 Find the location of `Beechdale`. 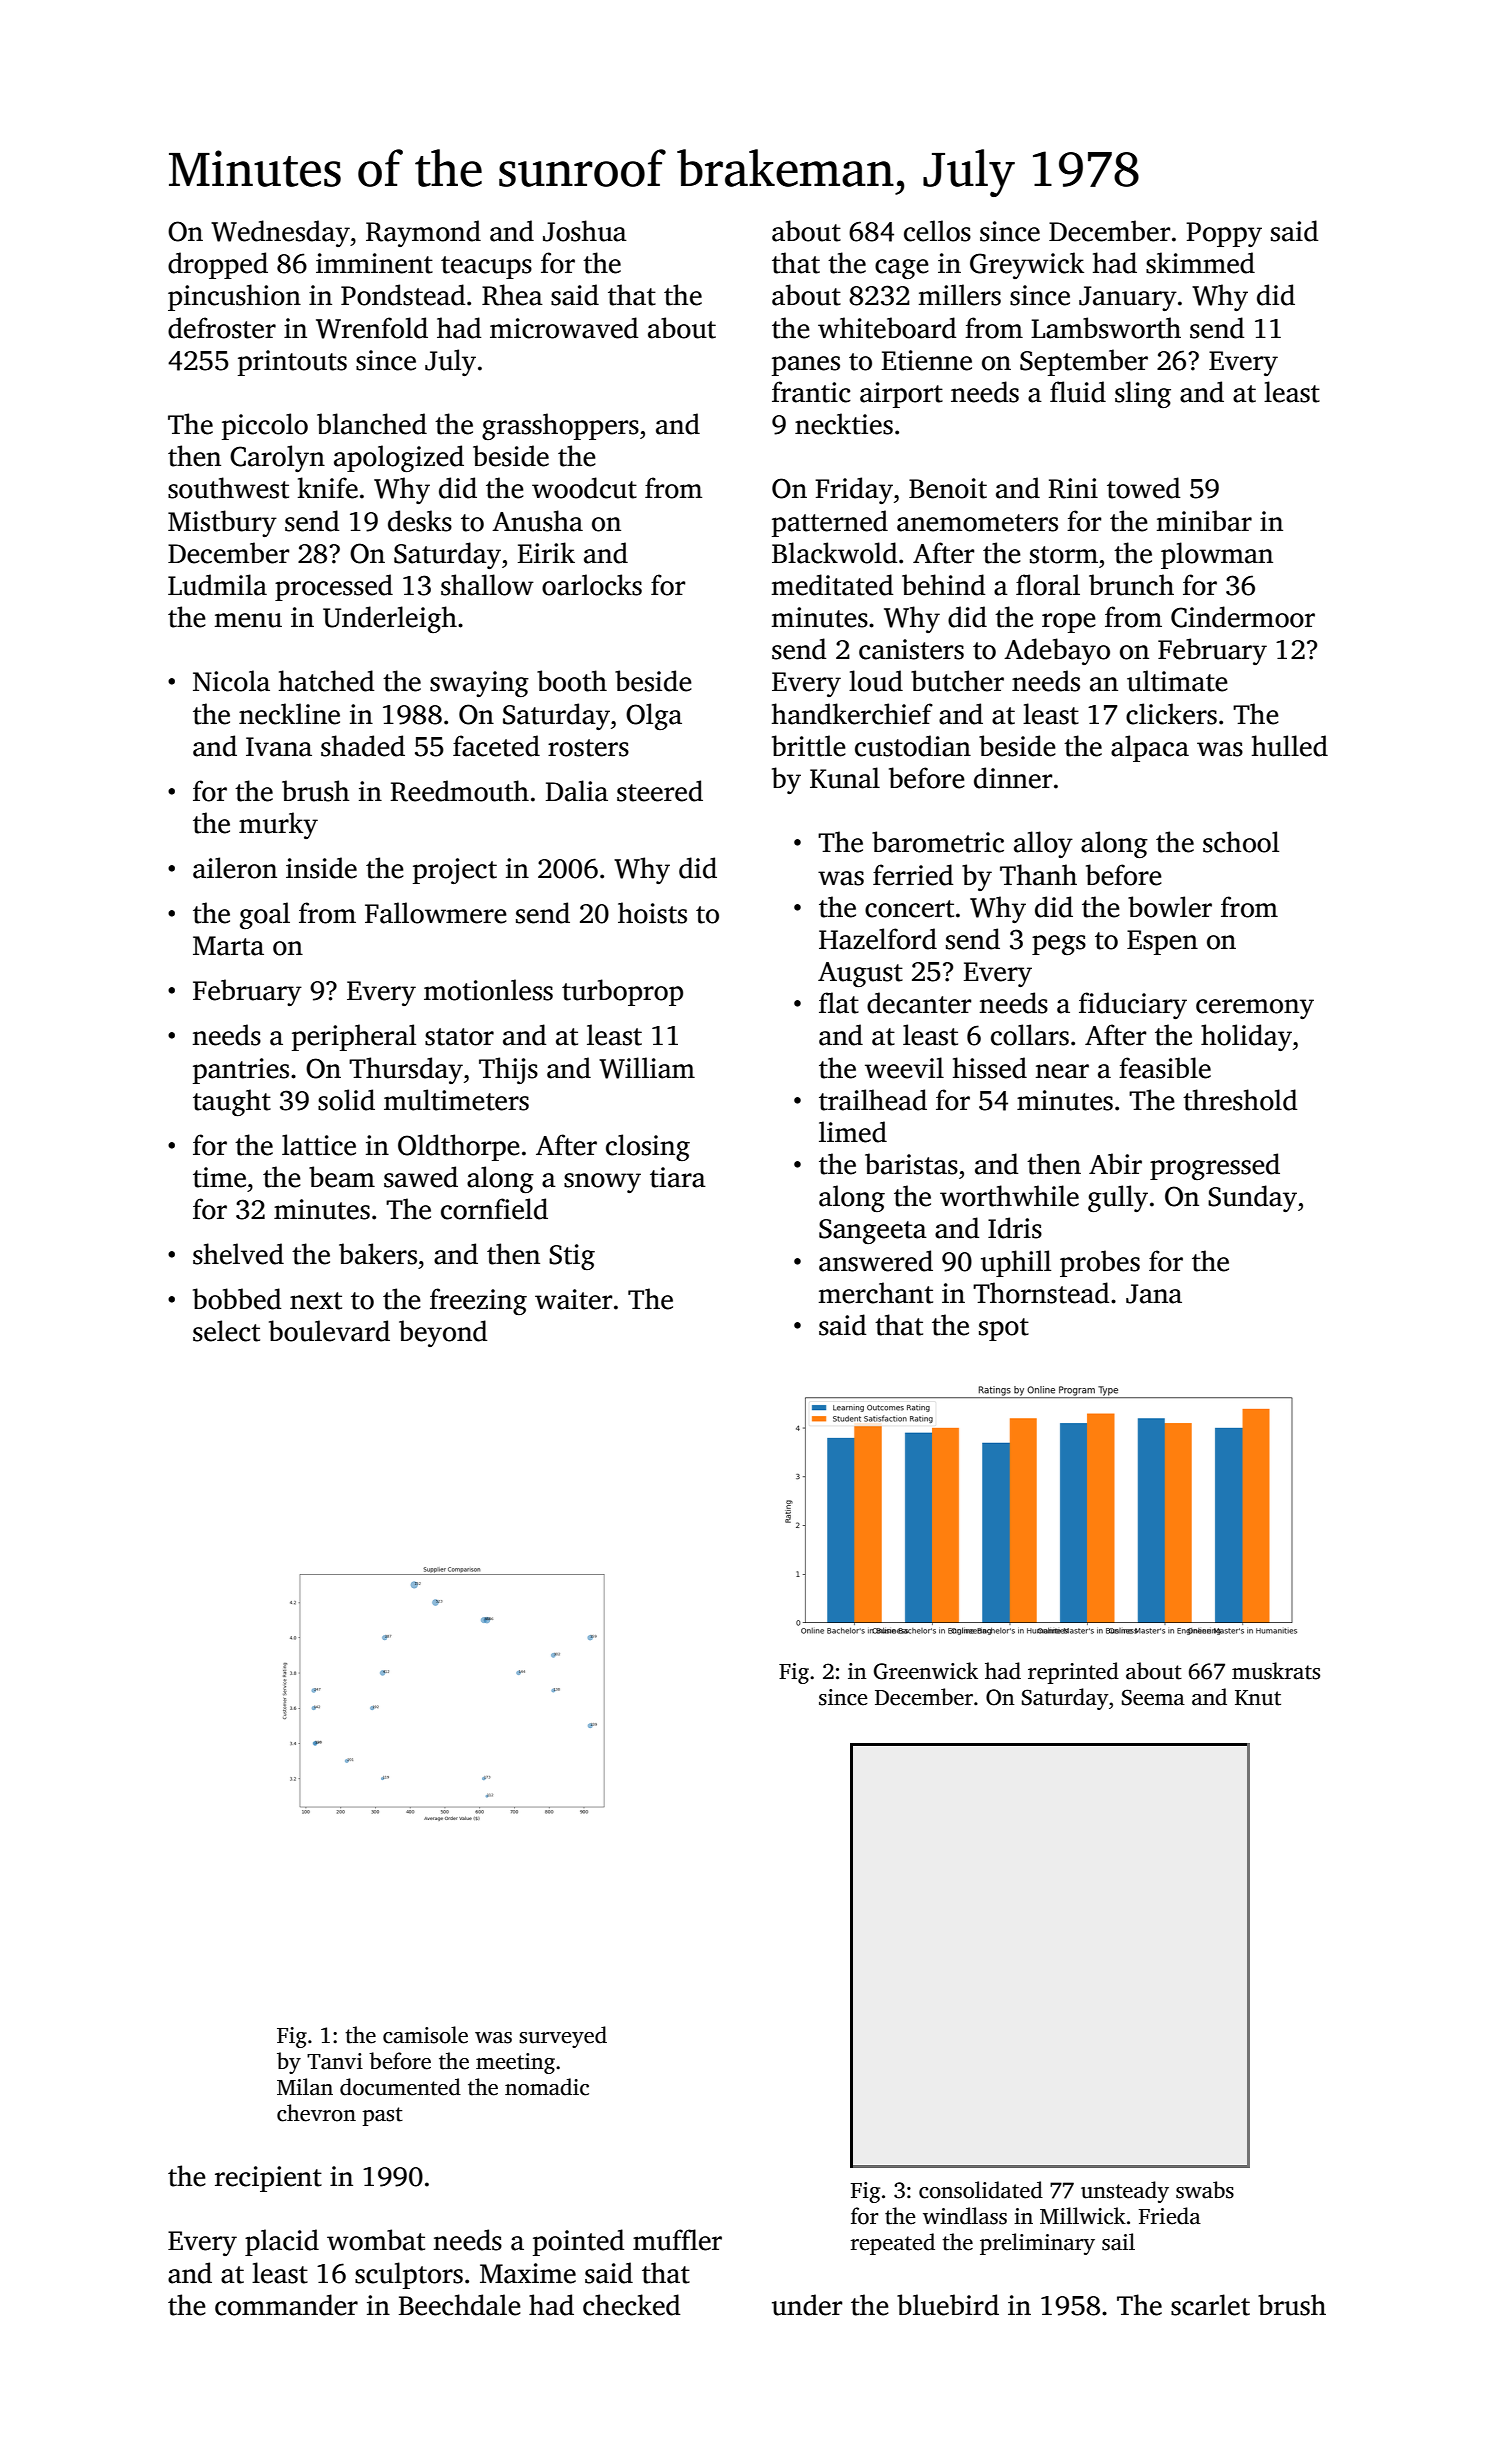

Beechdale is located at coordinates (460, 2305).
